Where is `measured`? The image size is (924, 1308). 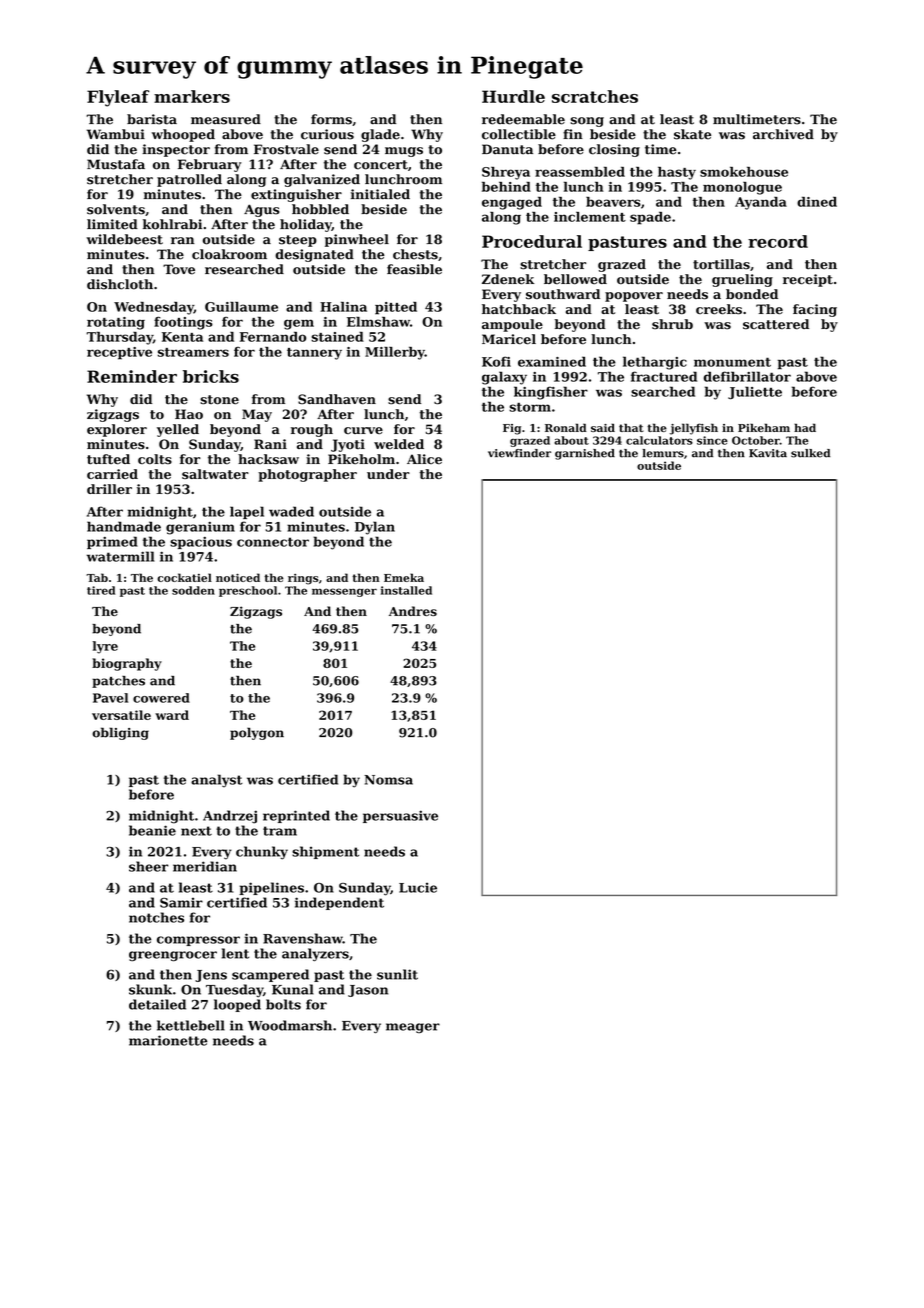 measured is located at coordinates (226, 119).
